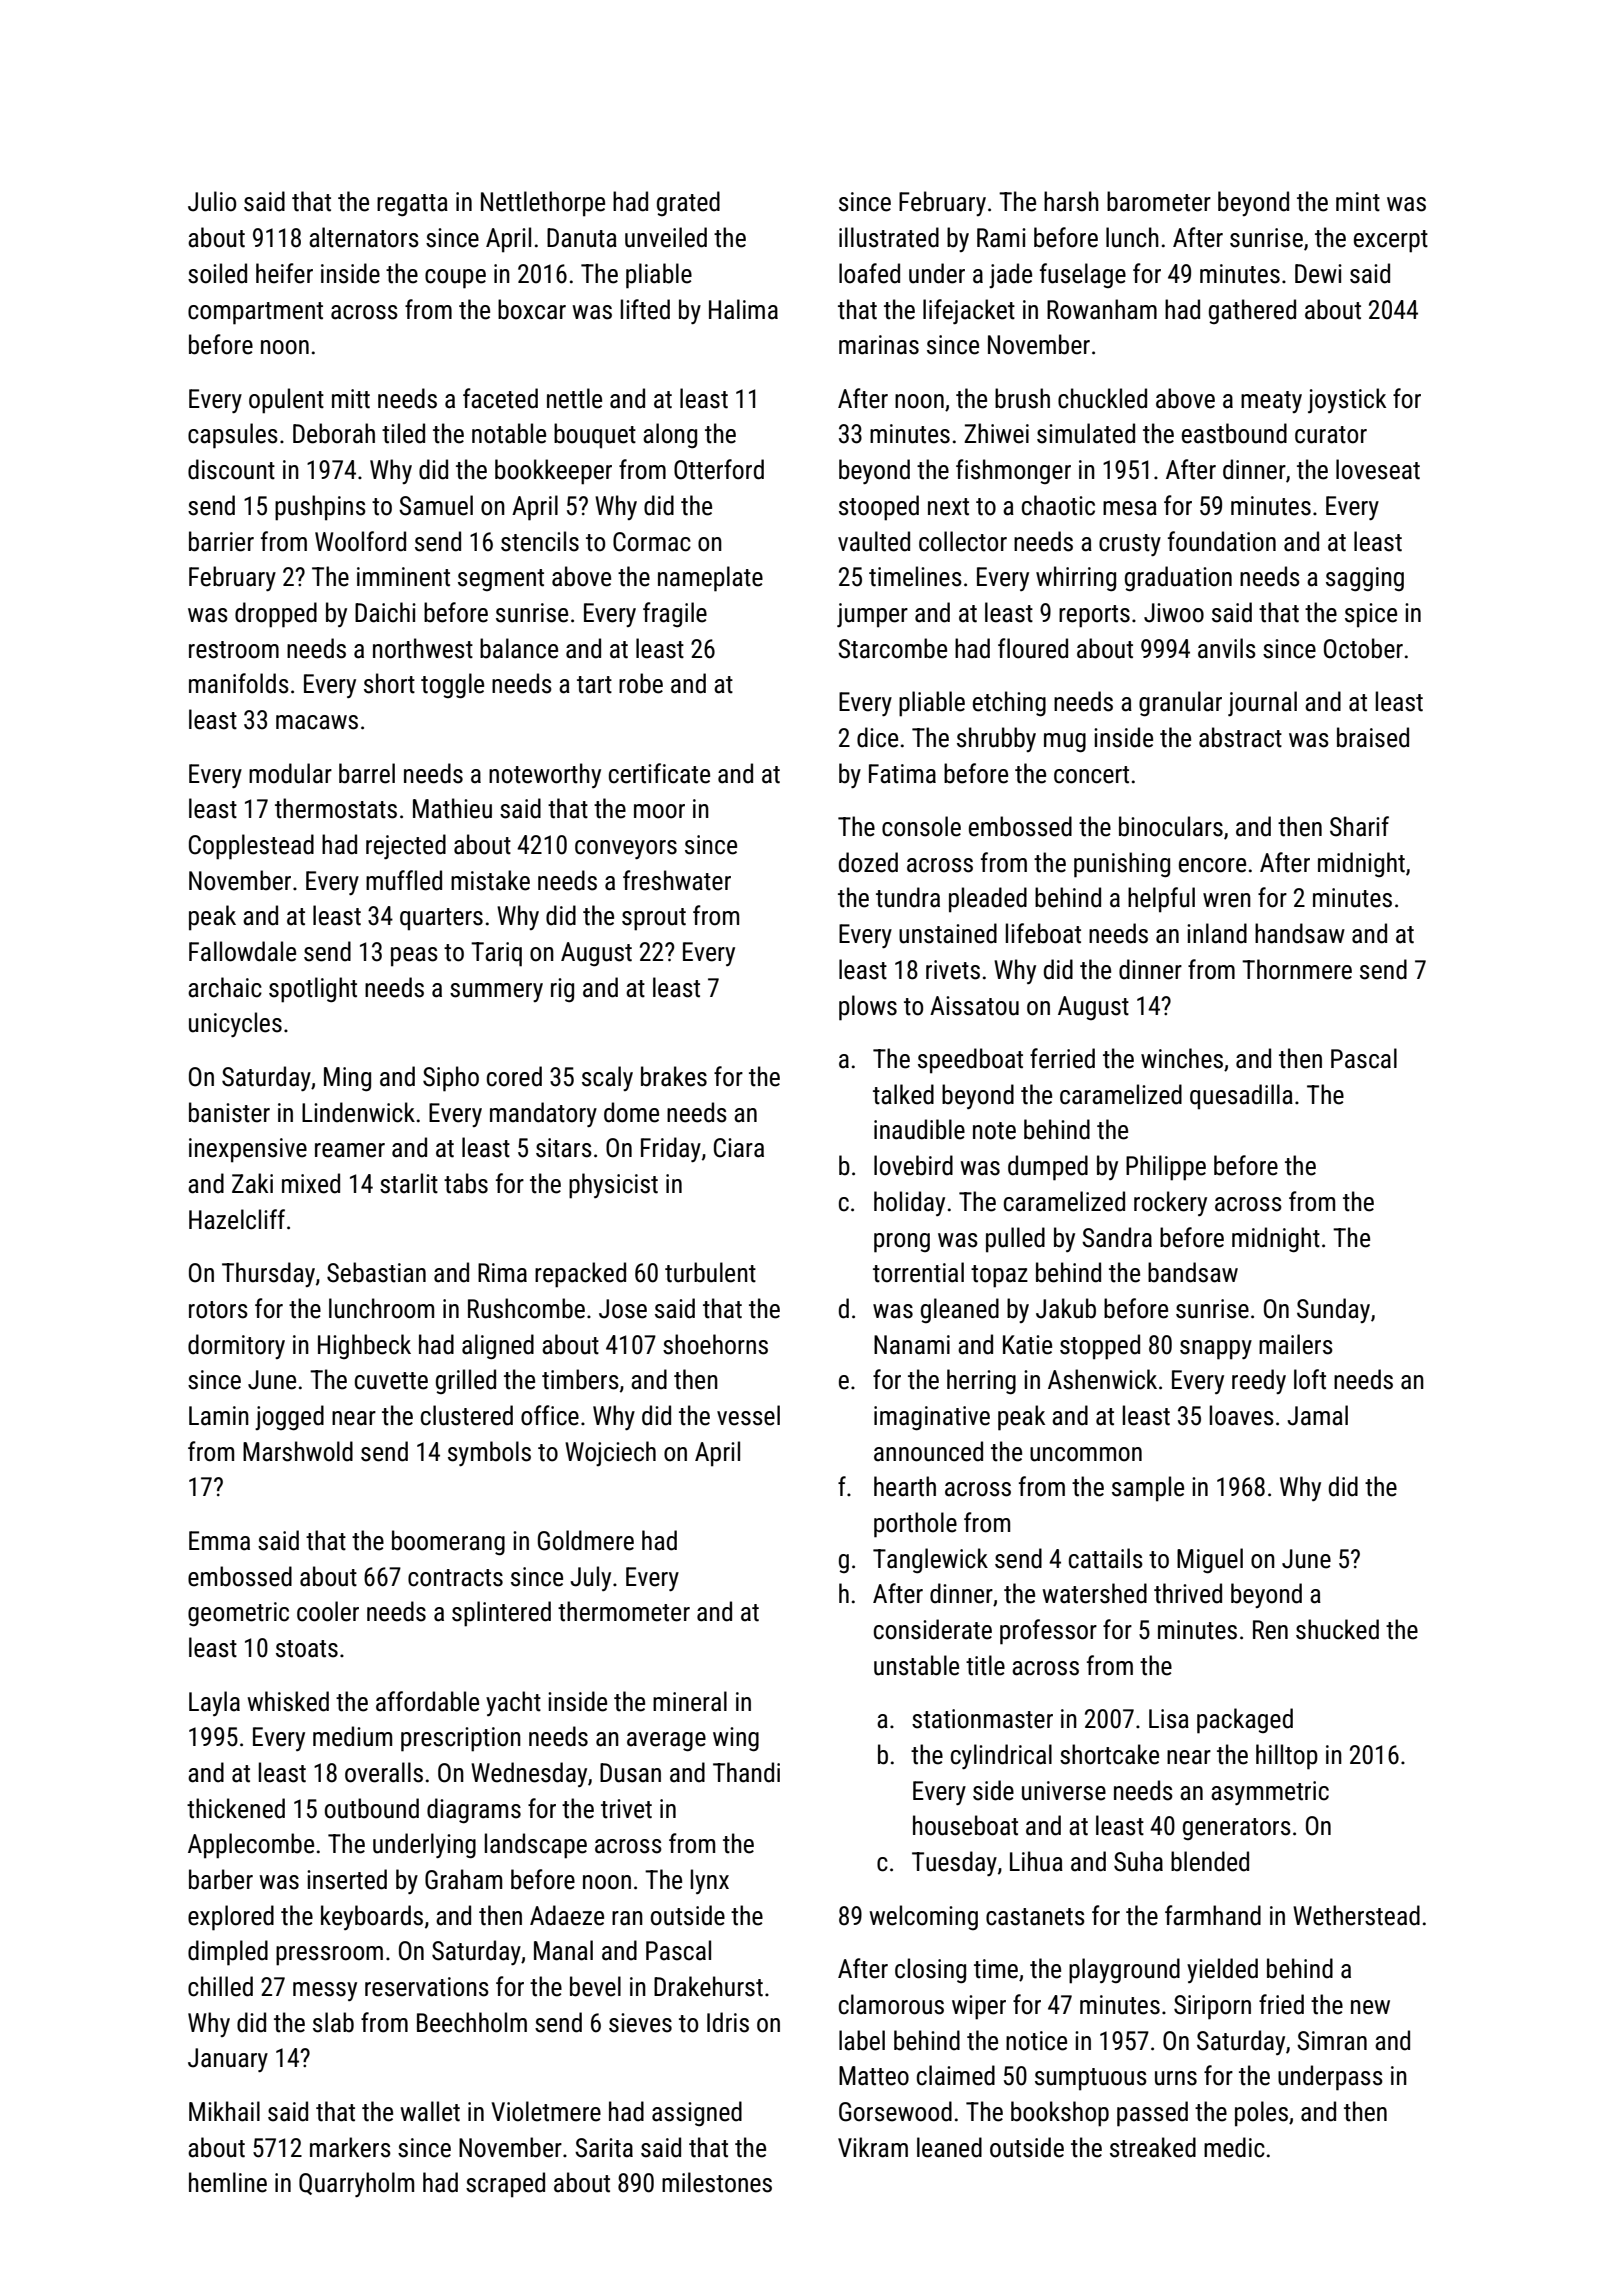 The width and height of the image is (1620, 2292). What do you see at coordinates (251, 847) in the image?
I see `Copplestead` at bounding box center [251, 847].
